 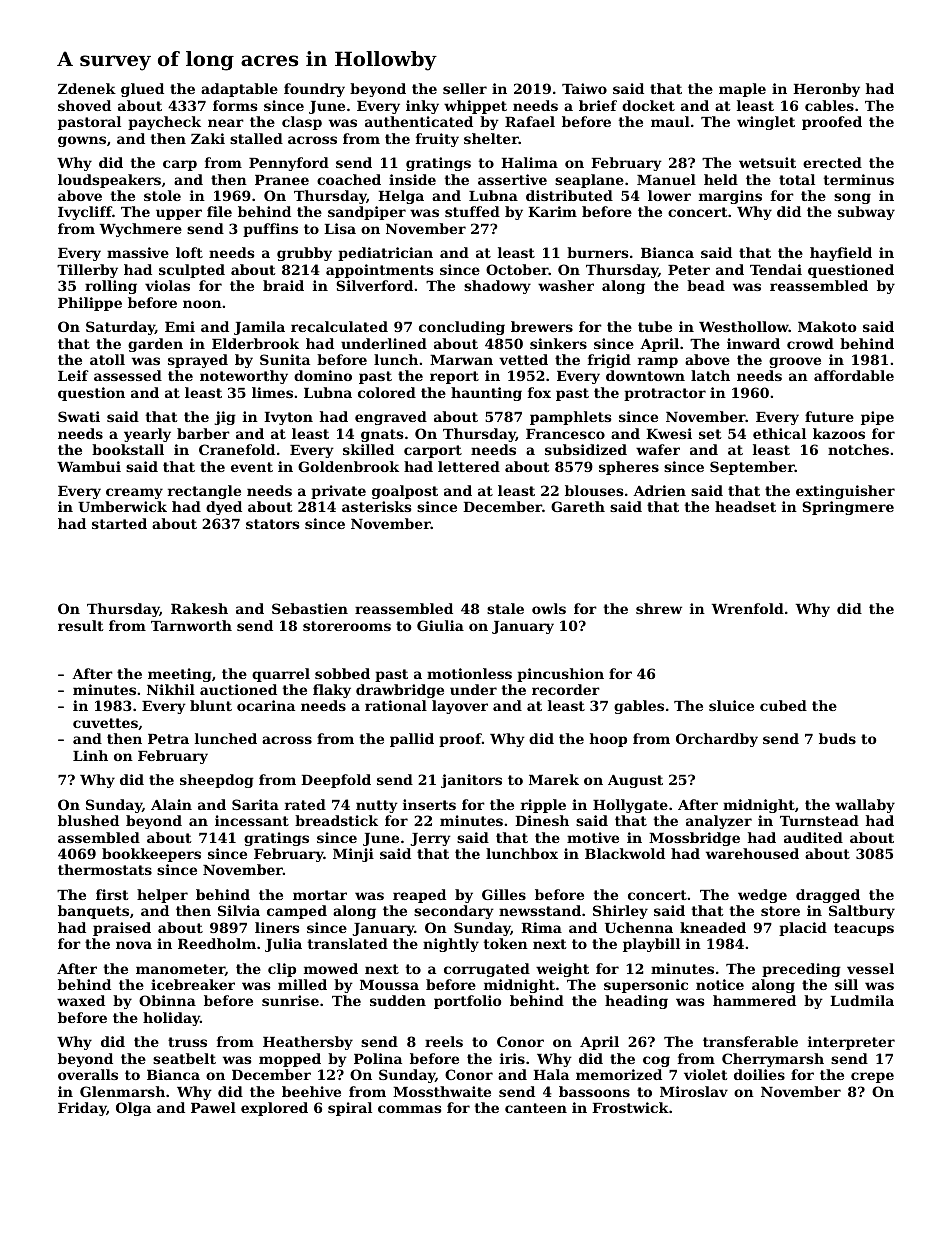 I want to click on Rafael, so click(x=530, y=121).
